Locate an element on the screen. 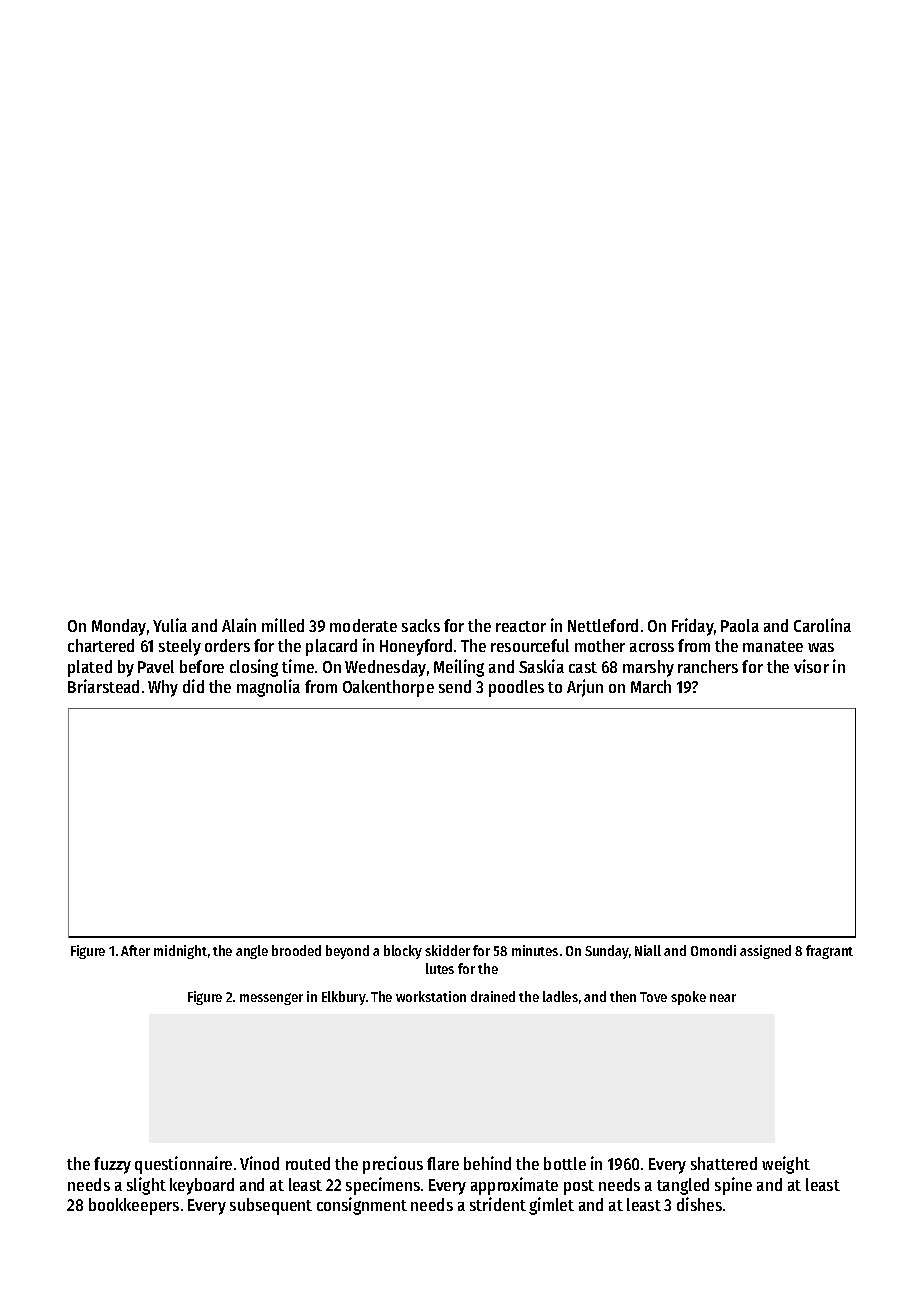 The height and width of the screenshot is (1308, 924). fragrant is located at coordinates (829, 952).
